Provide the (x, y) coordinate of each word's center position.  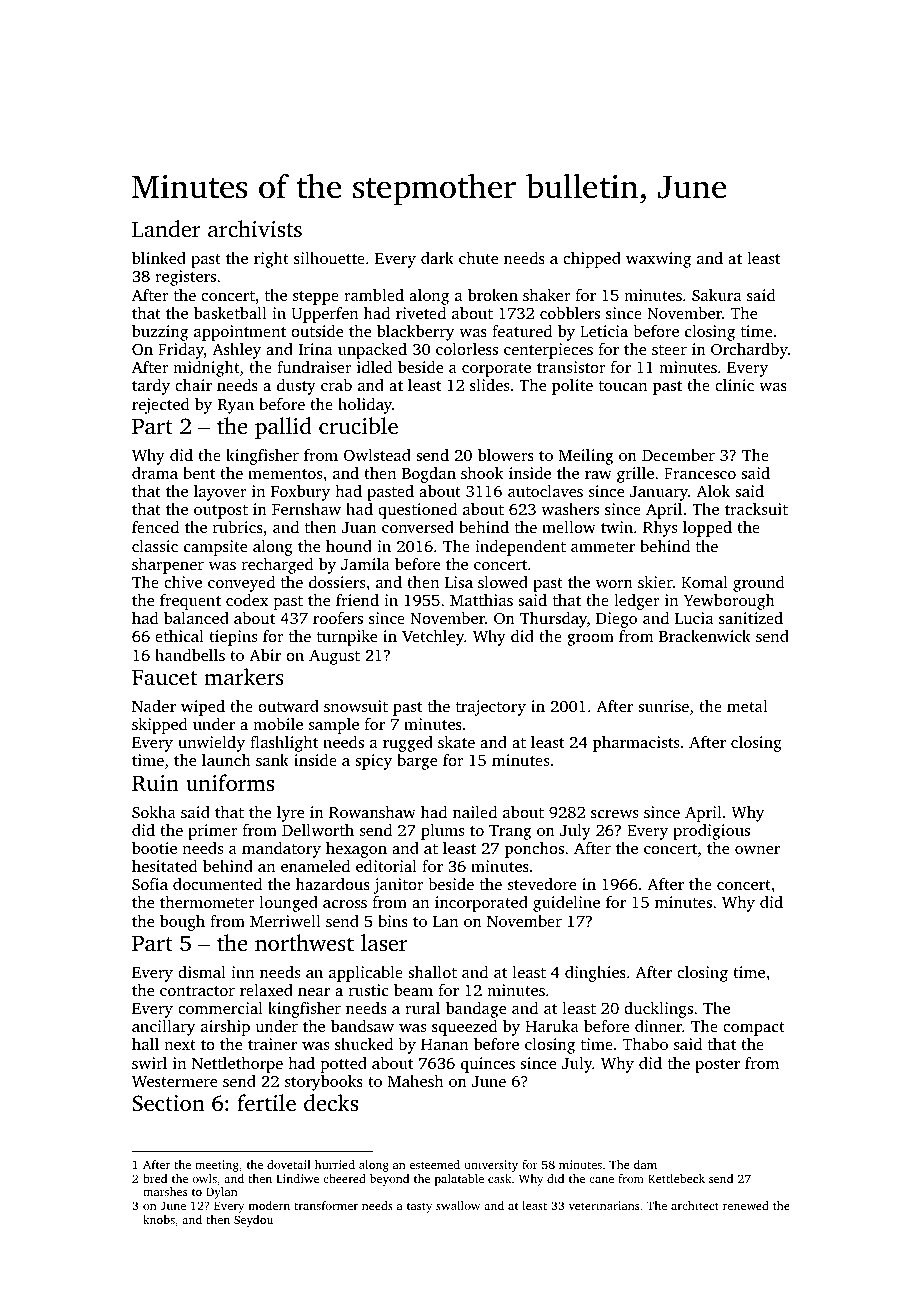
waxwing (658, 260)
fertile (266, 1103)
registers (185, 278)
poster (717, 1066)
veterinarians (604, 1205)
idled (375, 367)
